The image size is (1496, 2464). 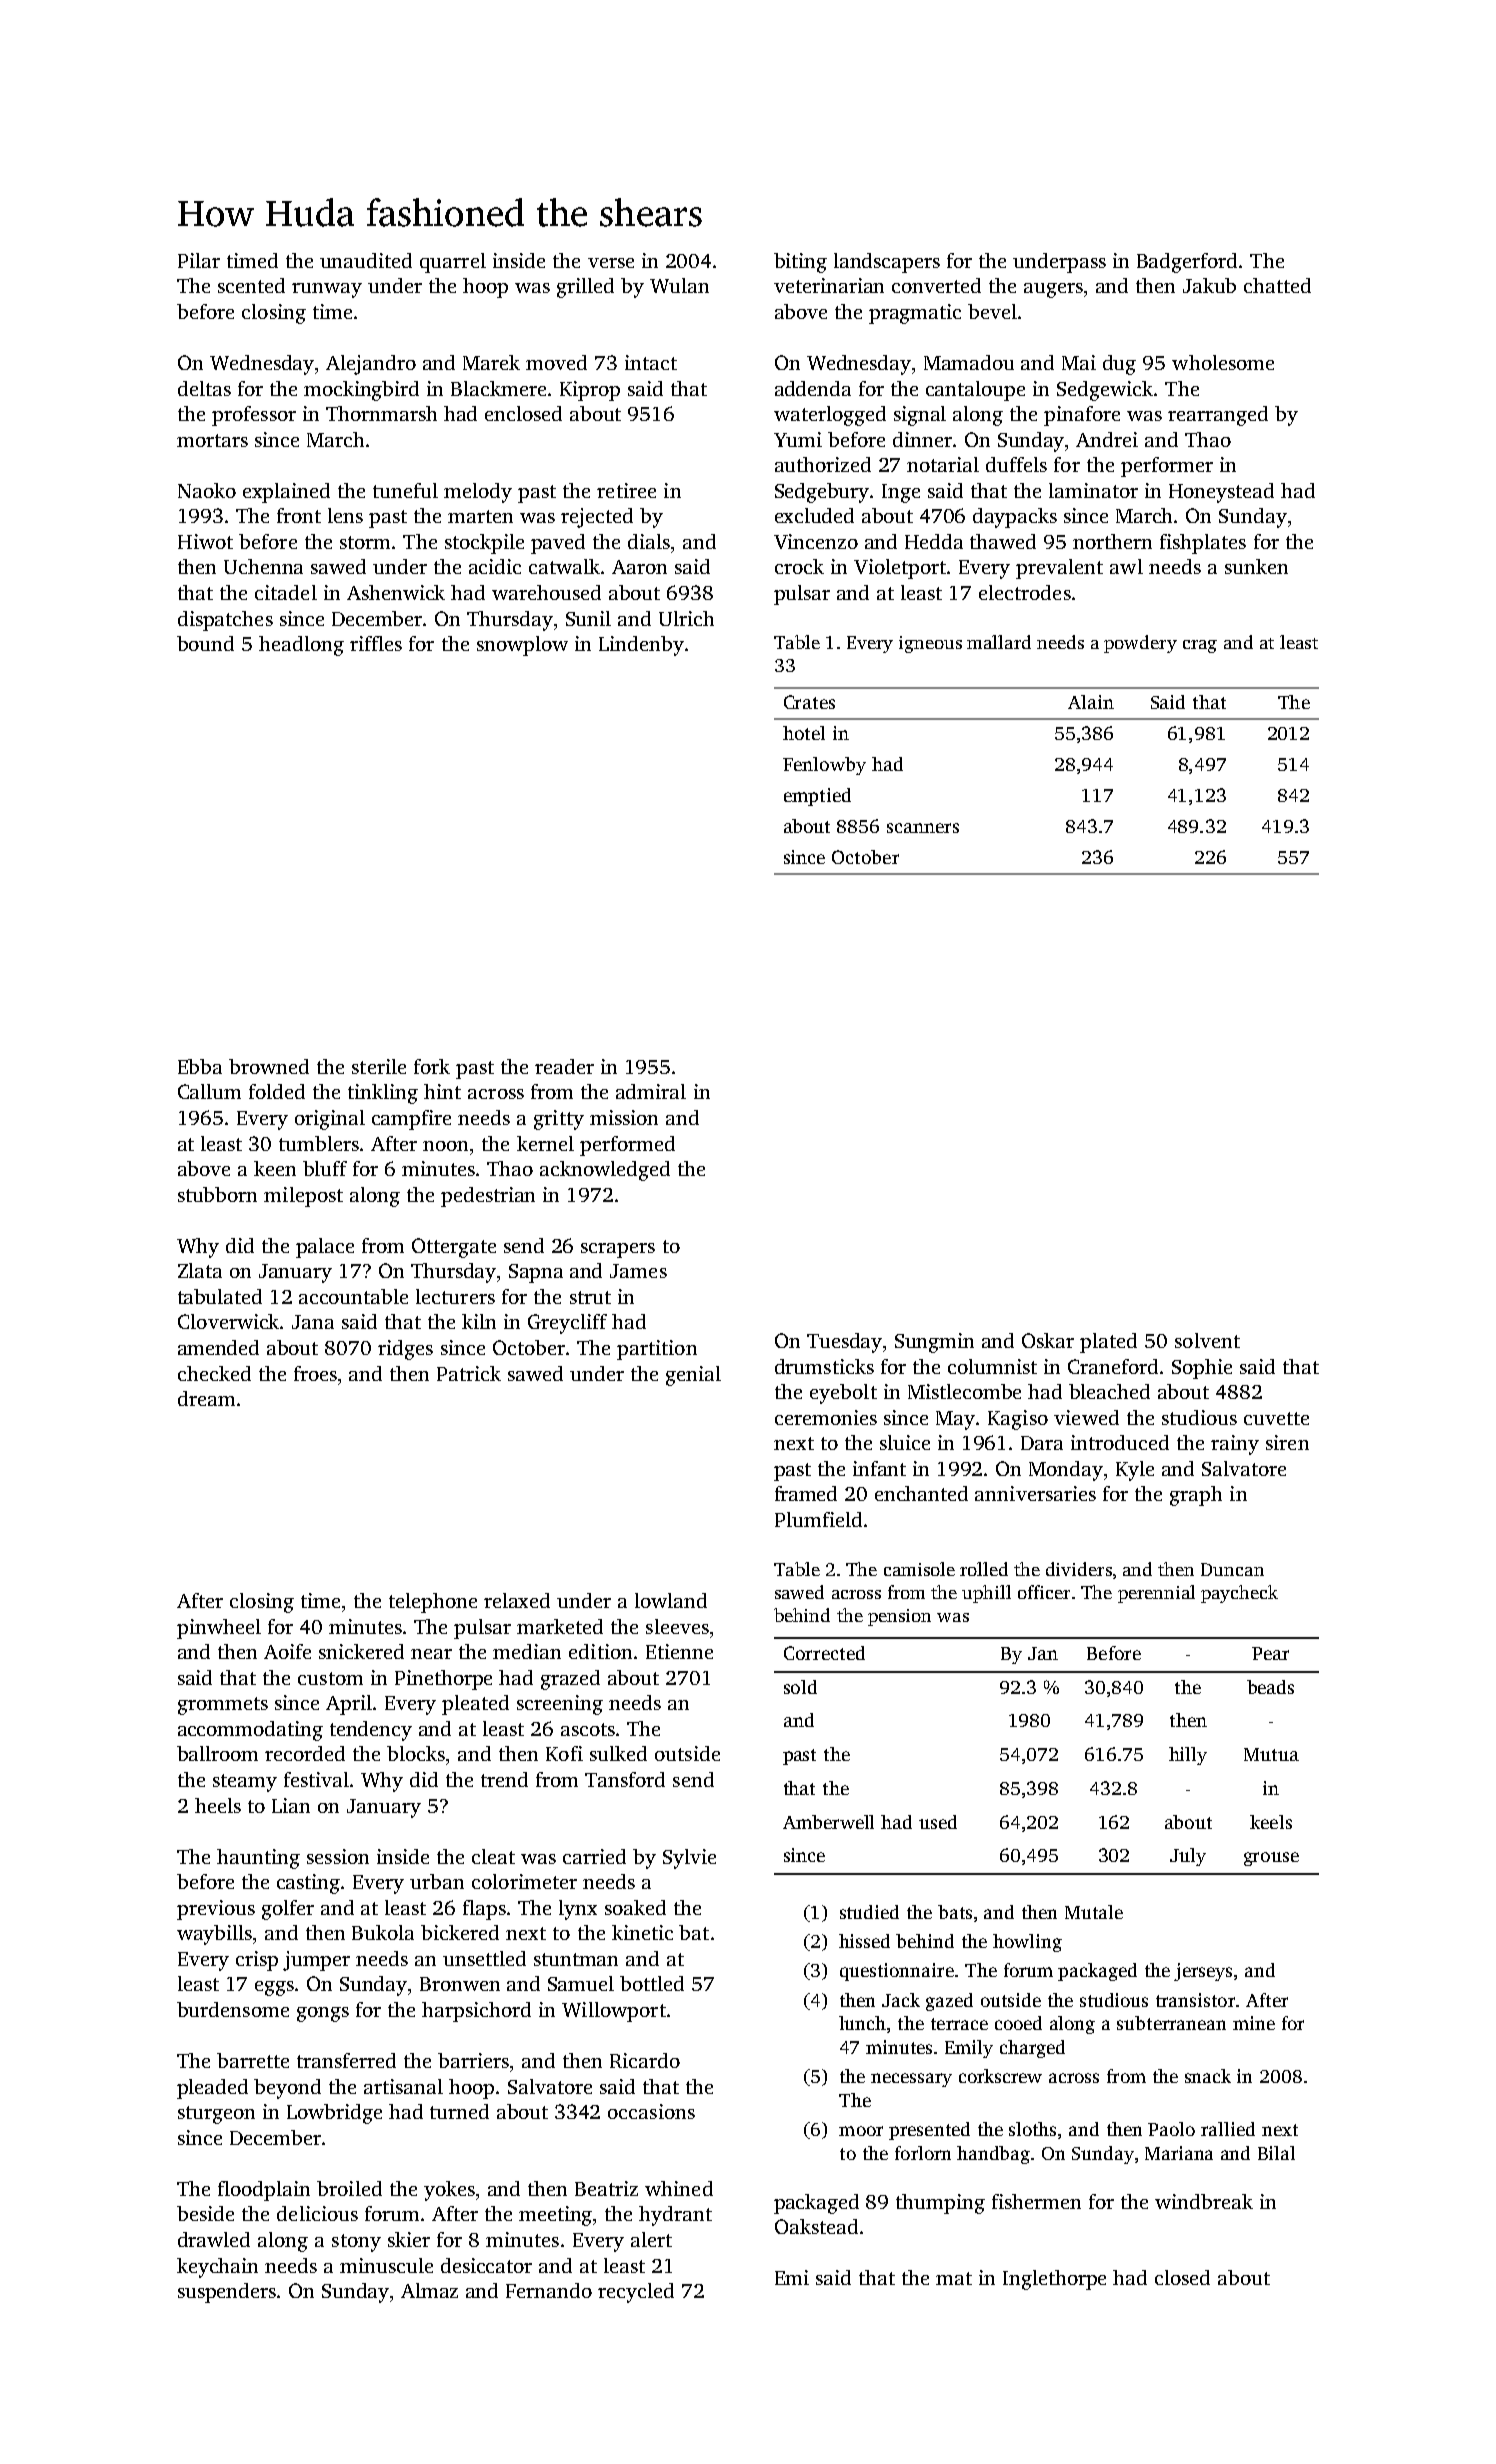 What do you see at coordinates (679, 1651) in the screenshot?
I see `Etienne` at bounding box center [679, 1651].
